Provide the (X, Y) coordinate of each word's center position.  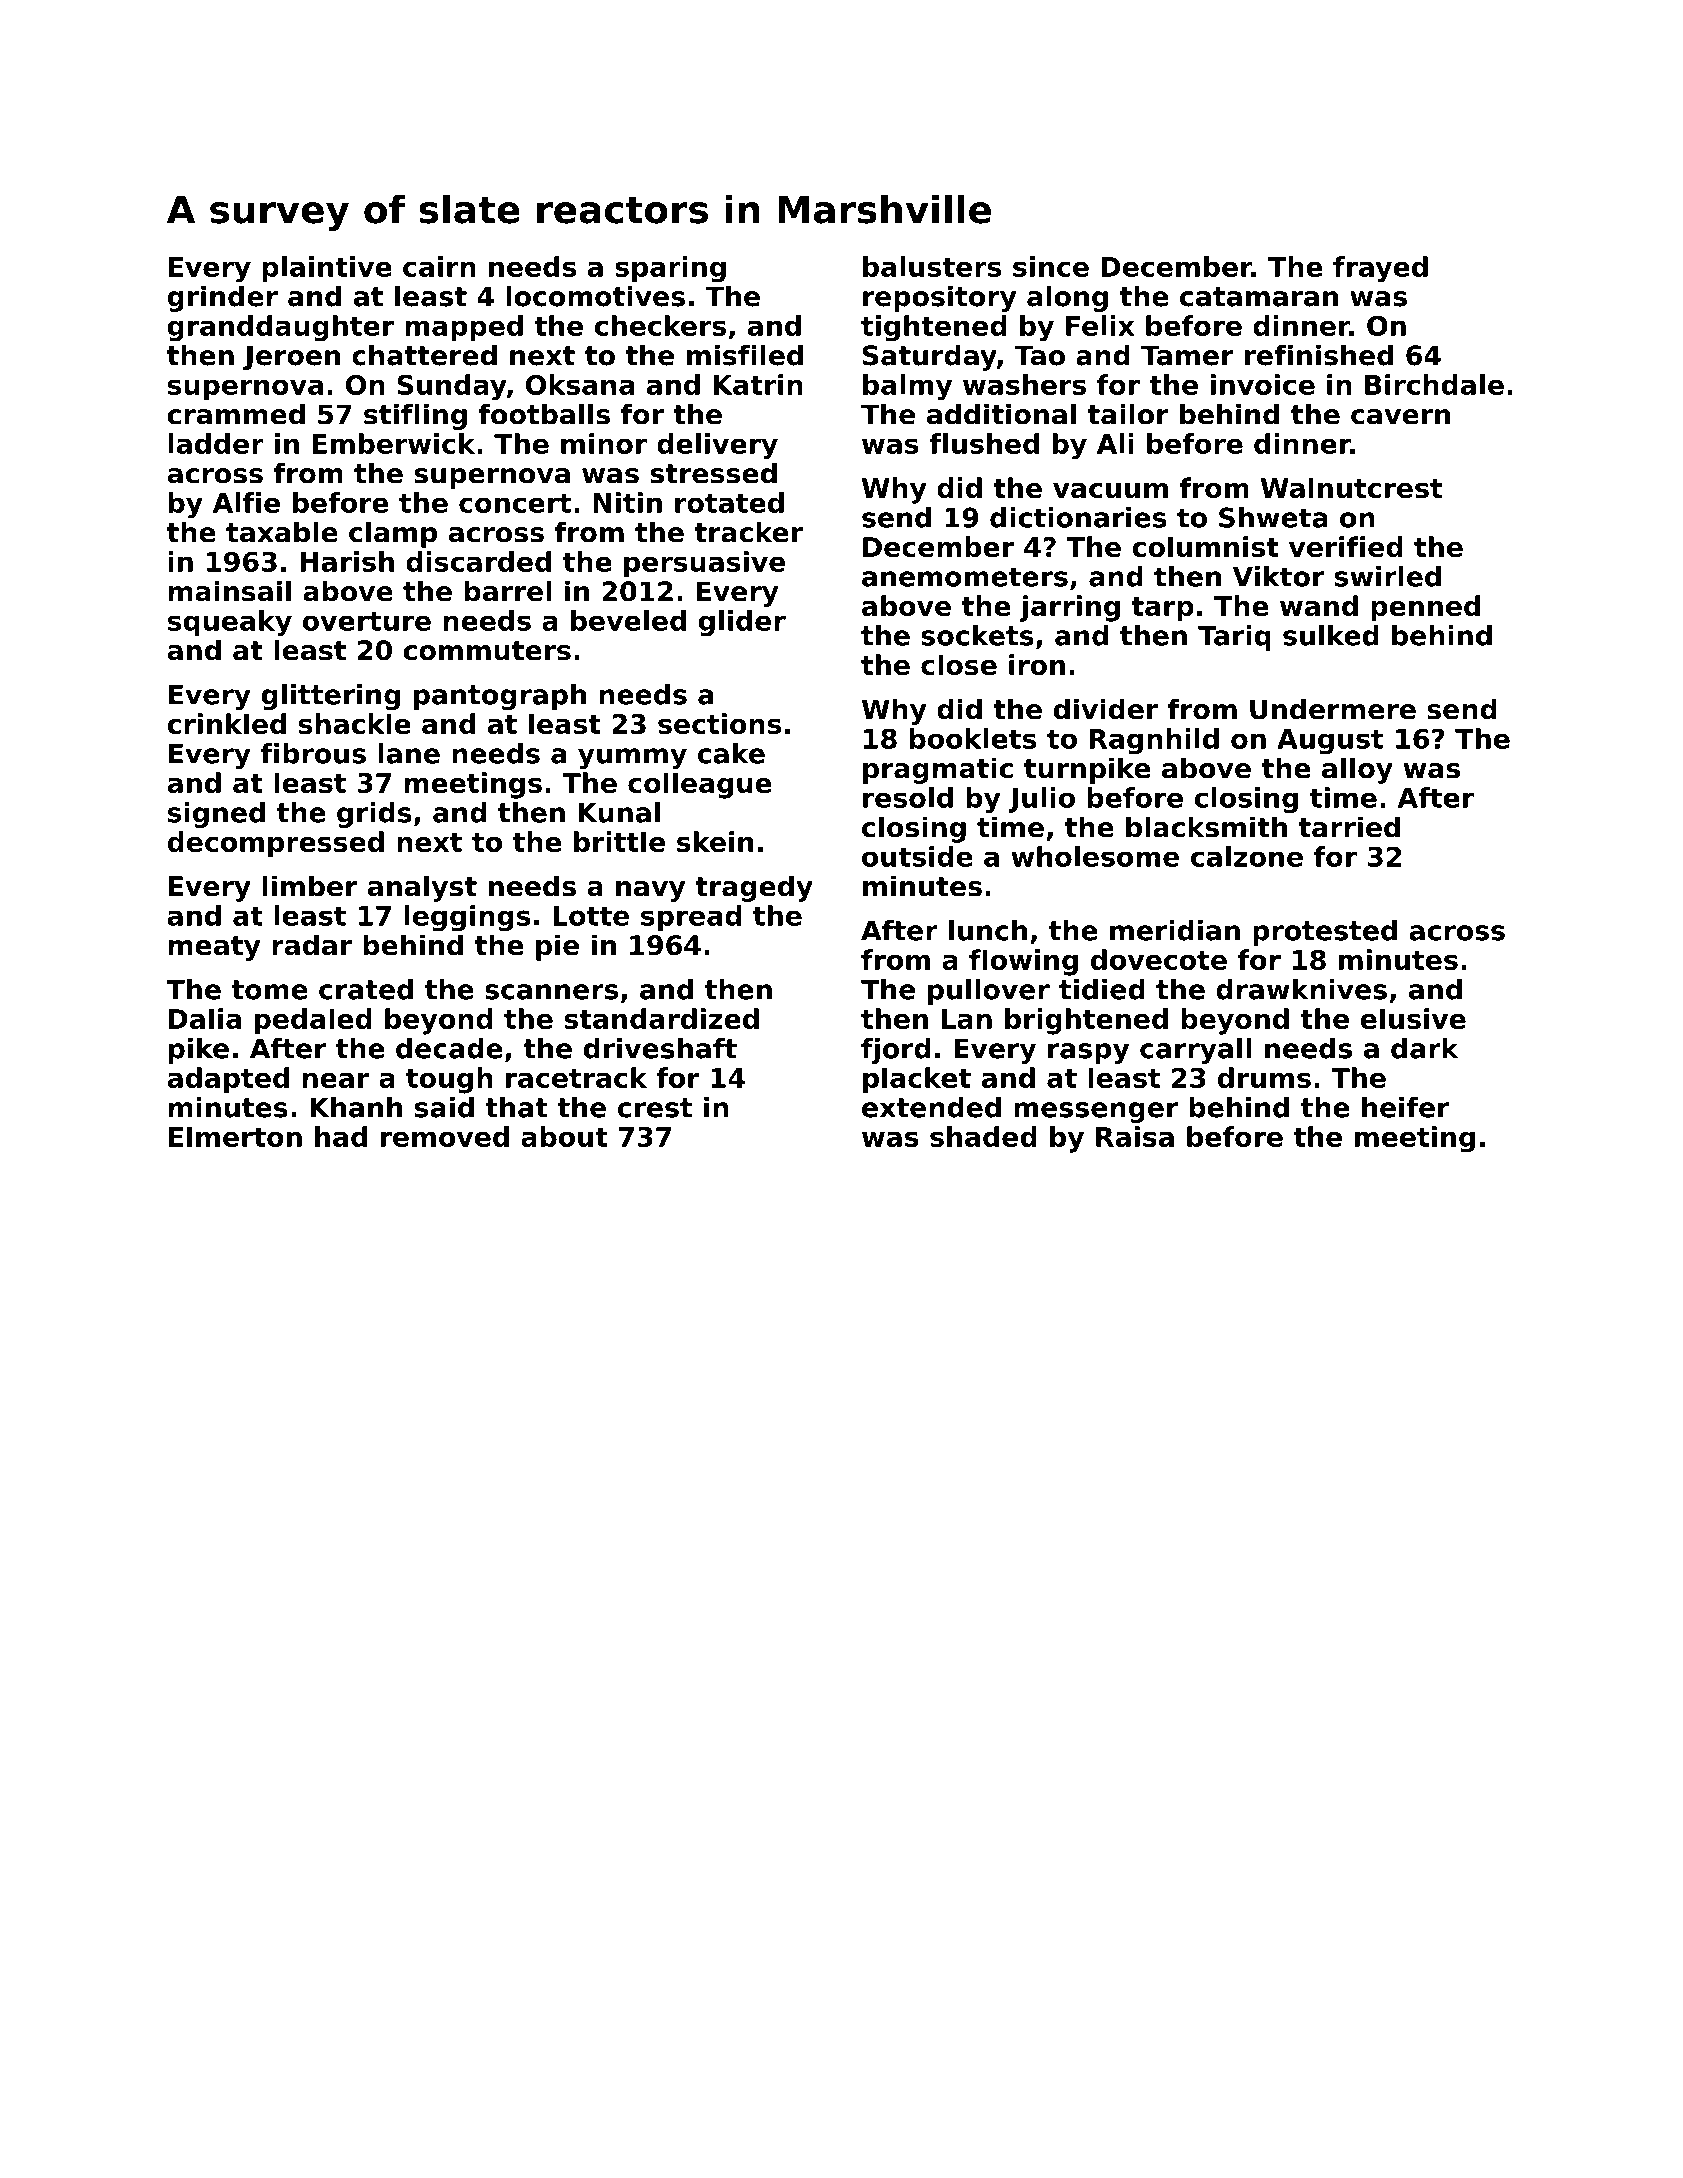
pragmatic (938, 770)
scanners (551, 992)
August (1330, 742)
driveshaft (660, 1048)
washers (1024, 384)
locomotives (595, 296)
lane (409, 753)
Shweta (1273, 517)
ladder (216, 443)
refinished (1319, 355)
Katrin (758, 384)
